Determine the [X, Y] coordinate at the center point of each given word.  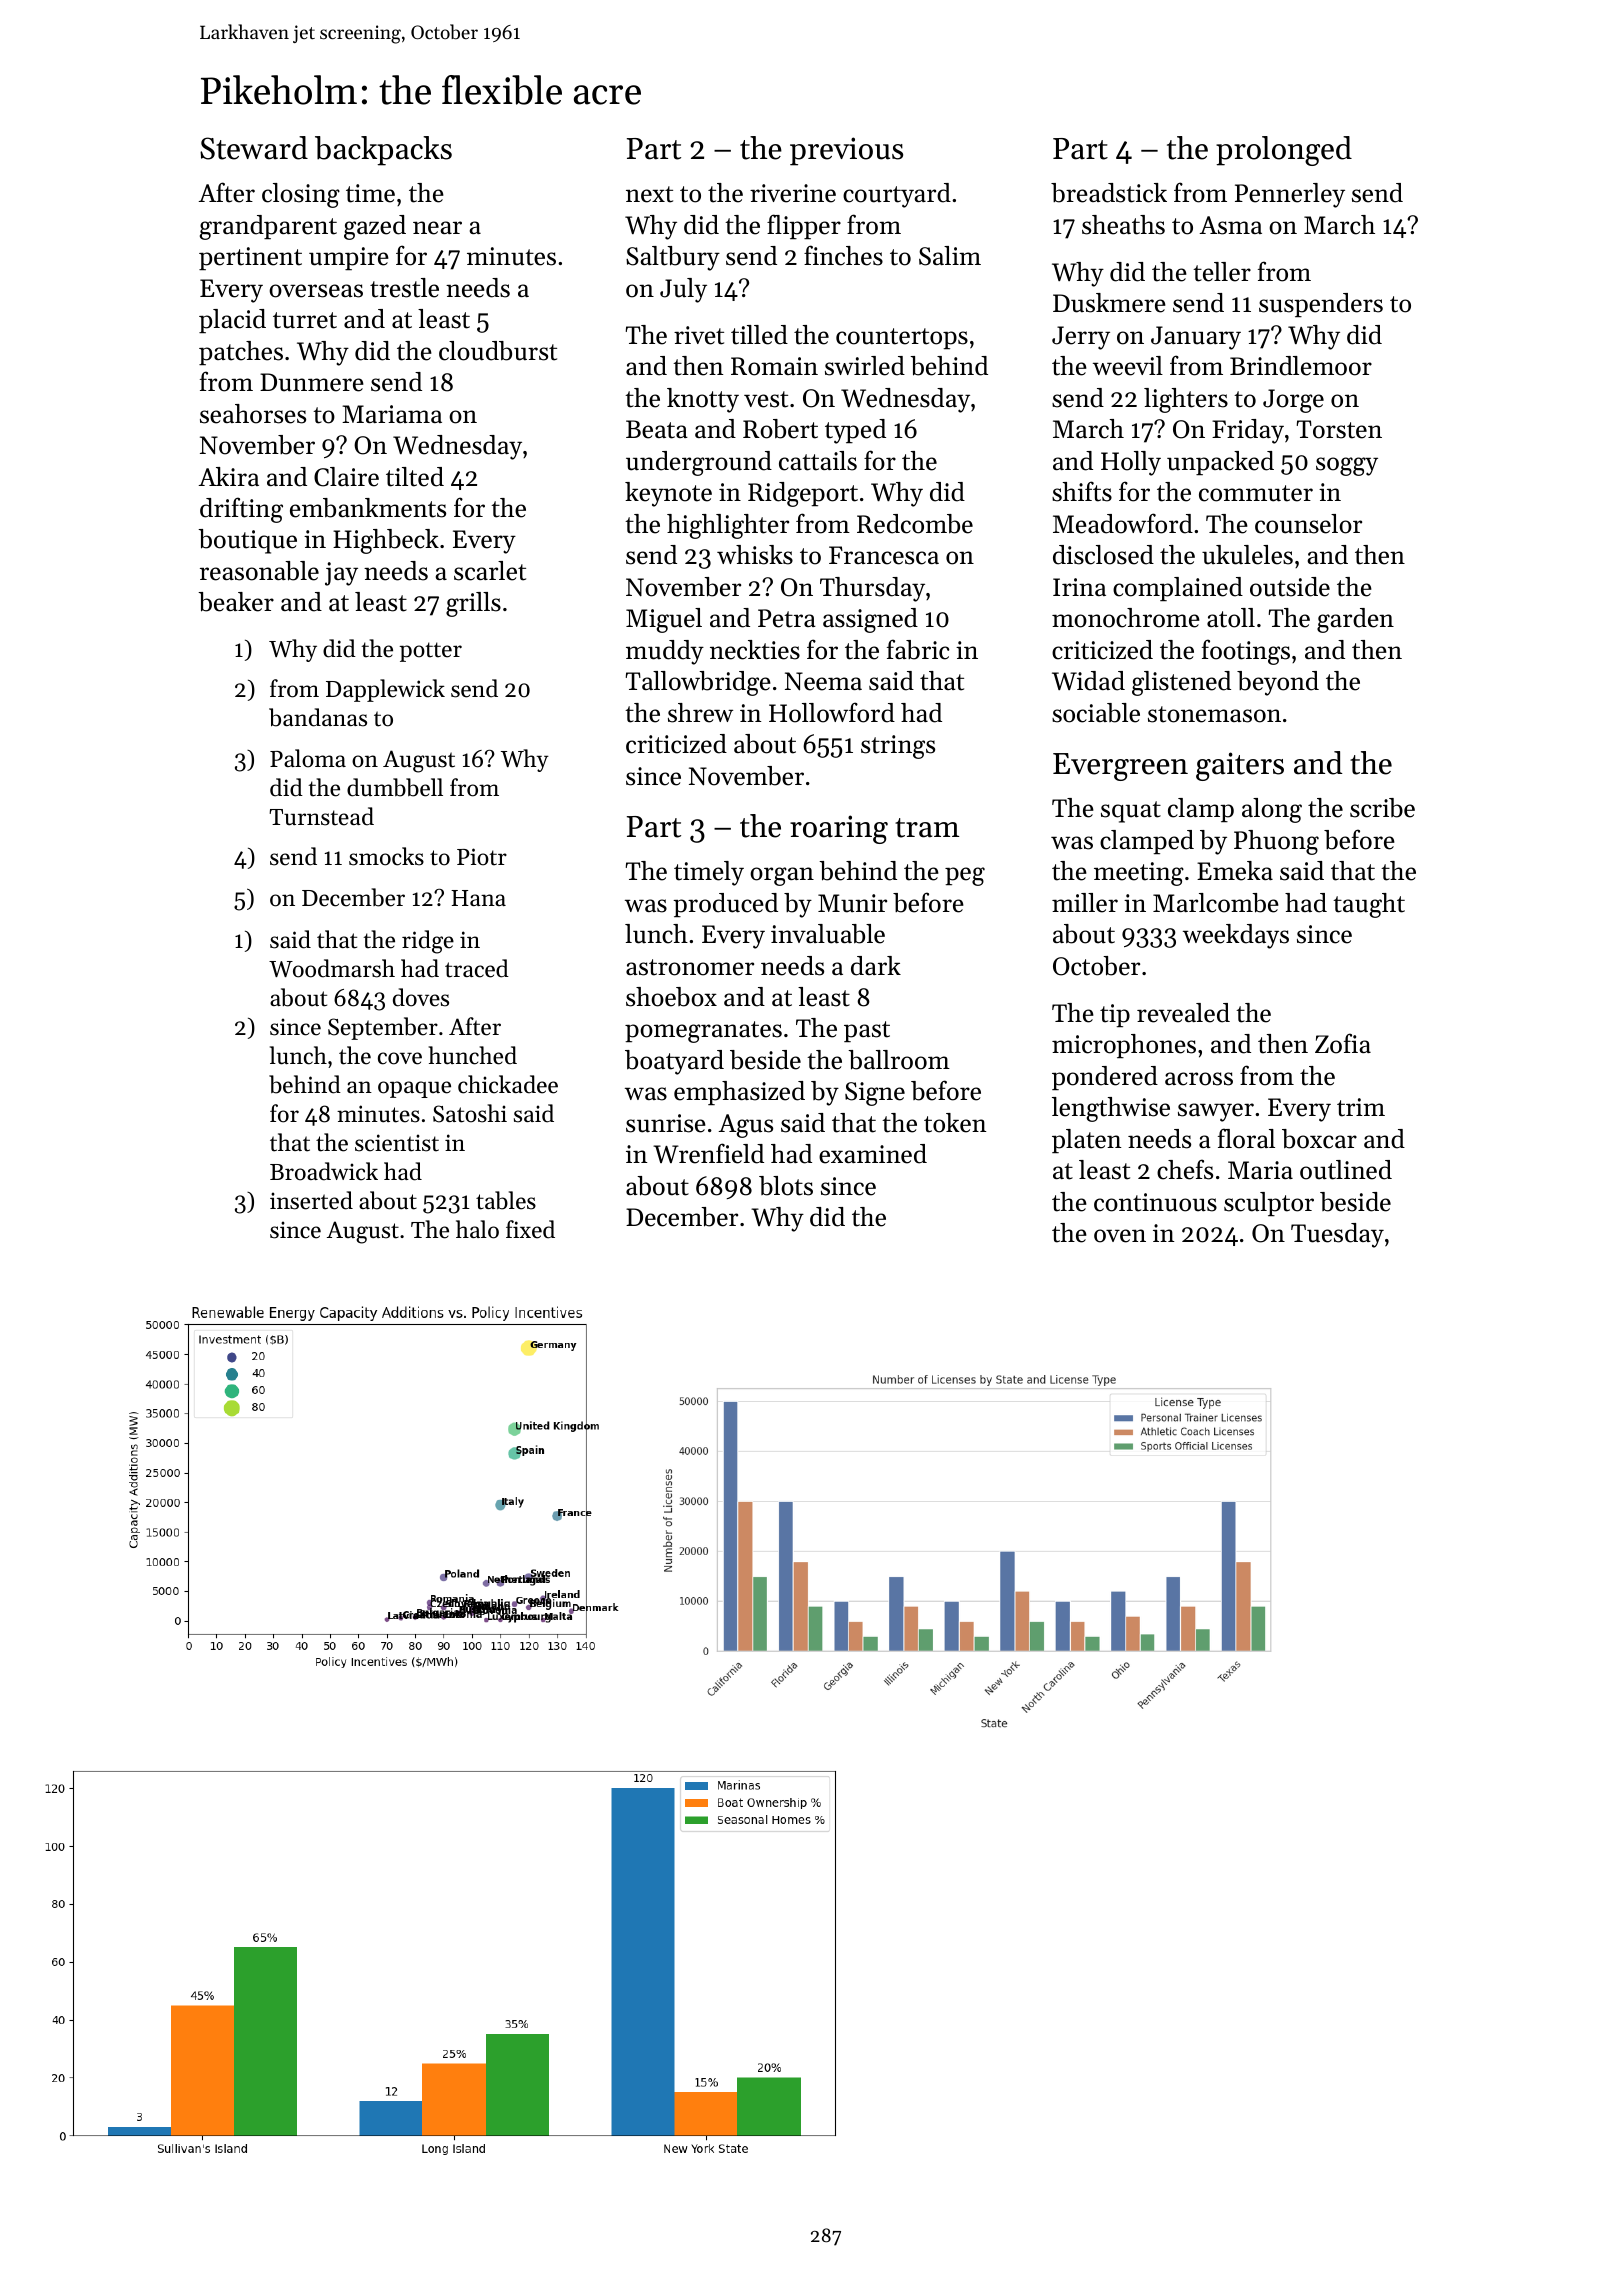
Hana [478, 898]
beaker [236, 602]
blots [786, 1186]
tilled [759, 335]
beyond [1278, 683]
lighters [1186, 400]
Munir [852, 903]
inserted [311, 1200]
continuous [1155, 1202]
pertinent [250, 258]
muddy [665, 652]
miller [1085, 903]
